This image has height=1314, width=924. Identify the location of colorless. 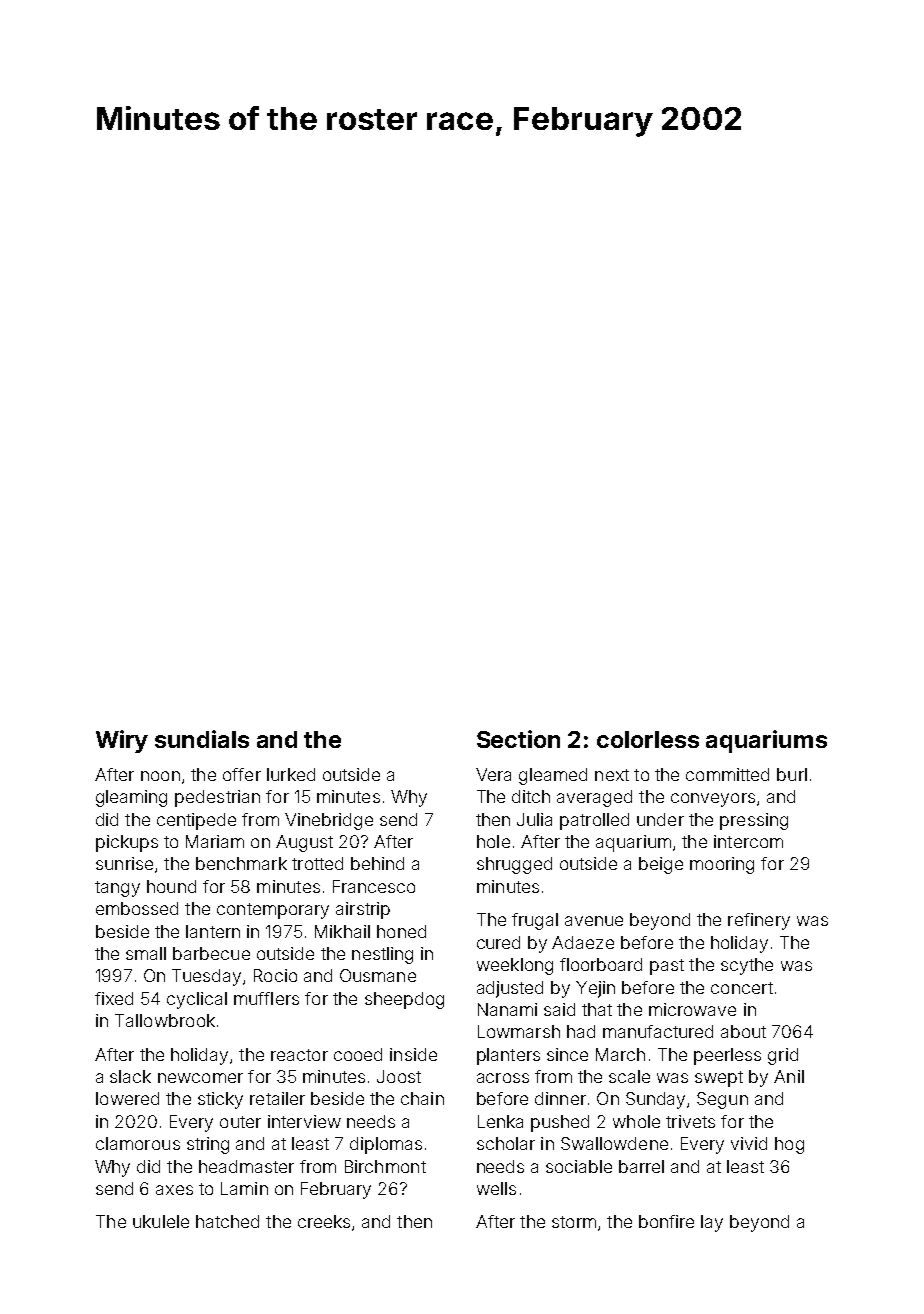
(648, 739).
